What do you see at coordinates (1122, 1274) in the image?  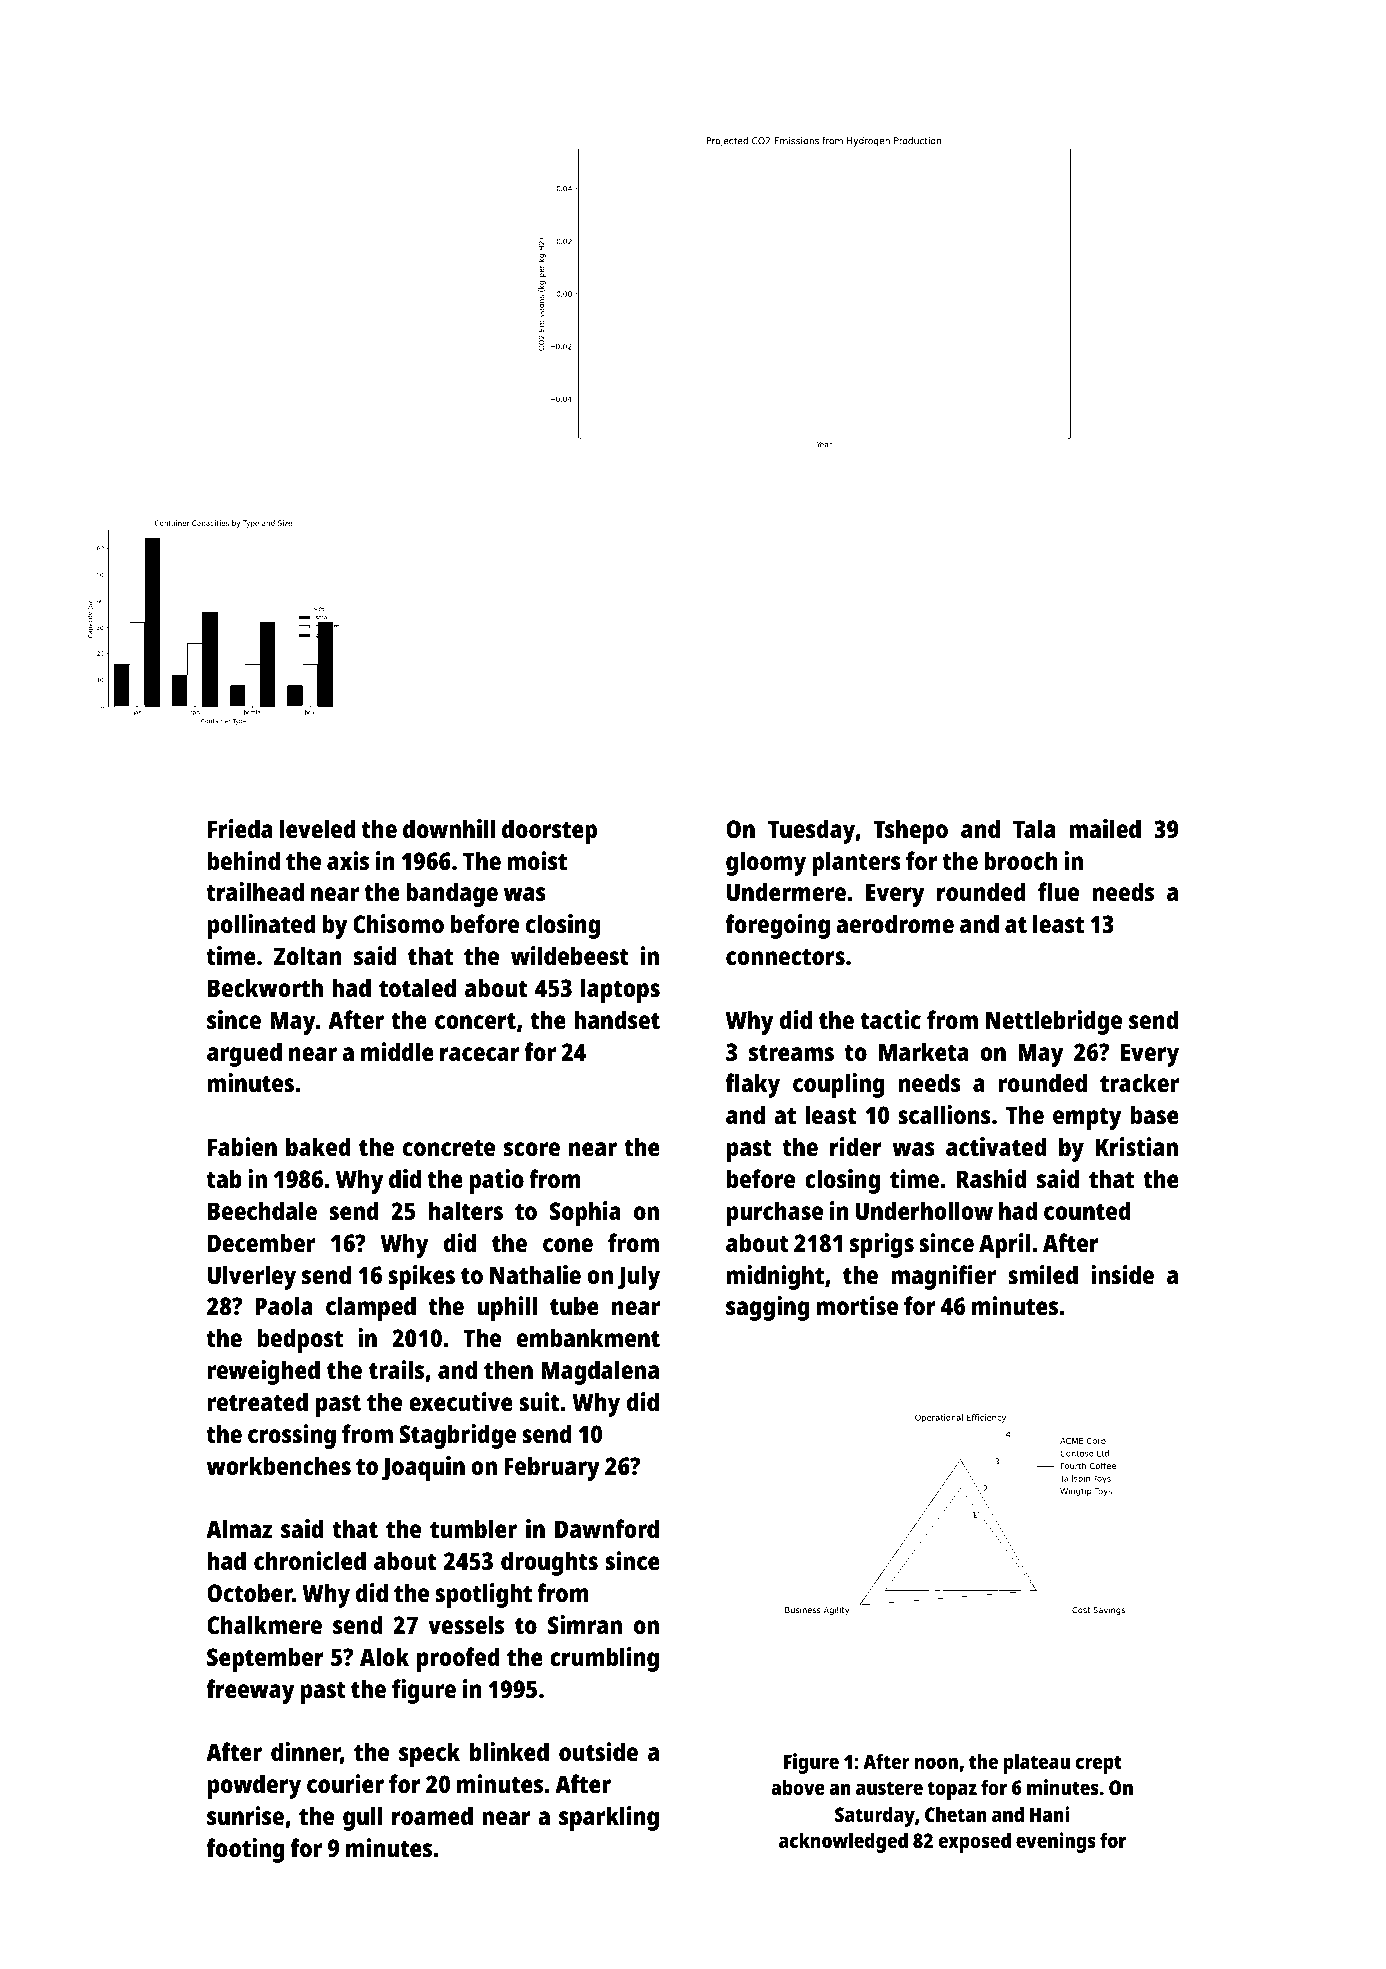 I see `inside` at bounding box center [1122, 1274].
